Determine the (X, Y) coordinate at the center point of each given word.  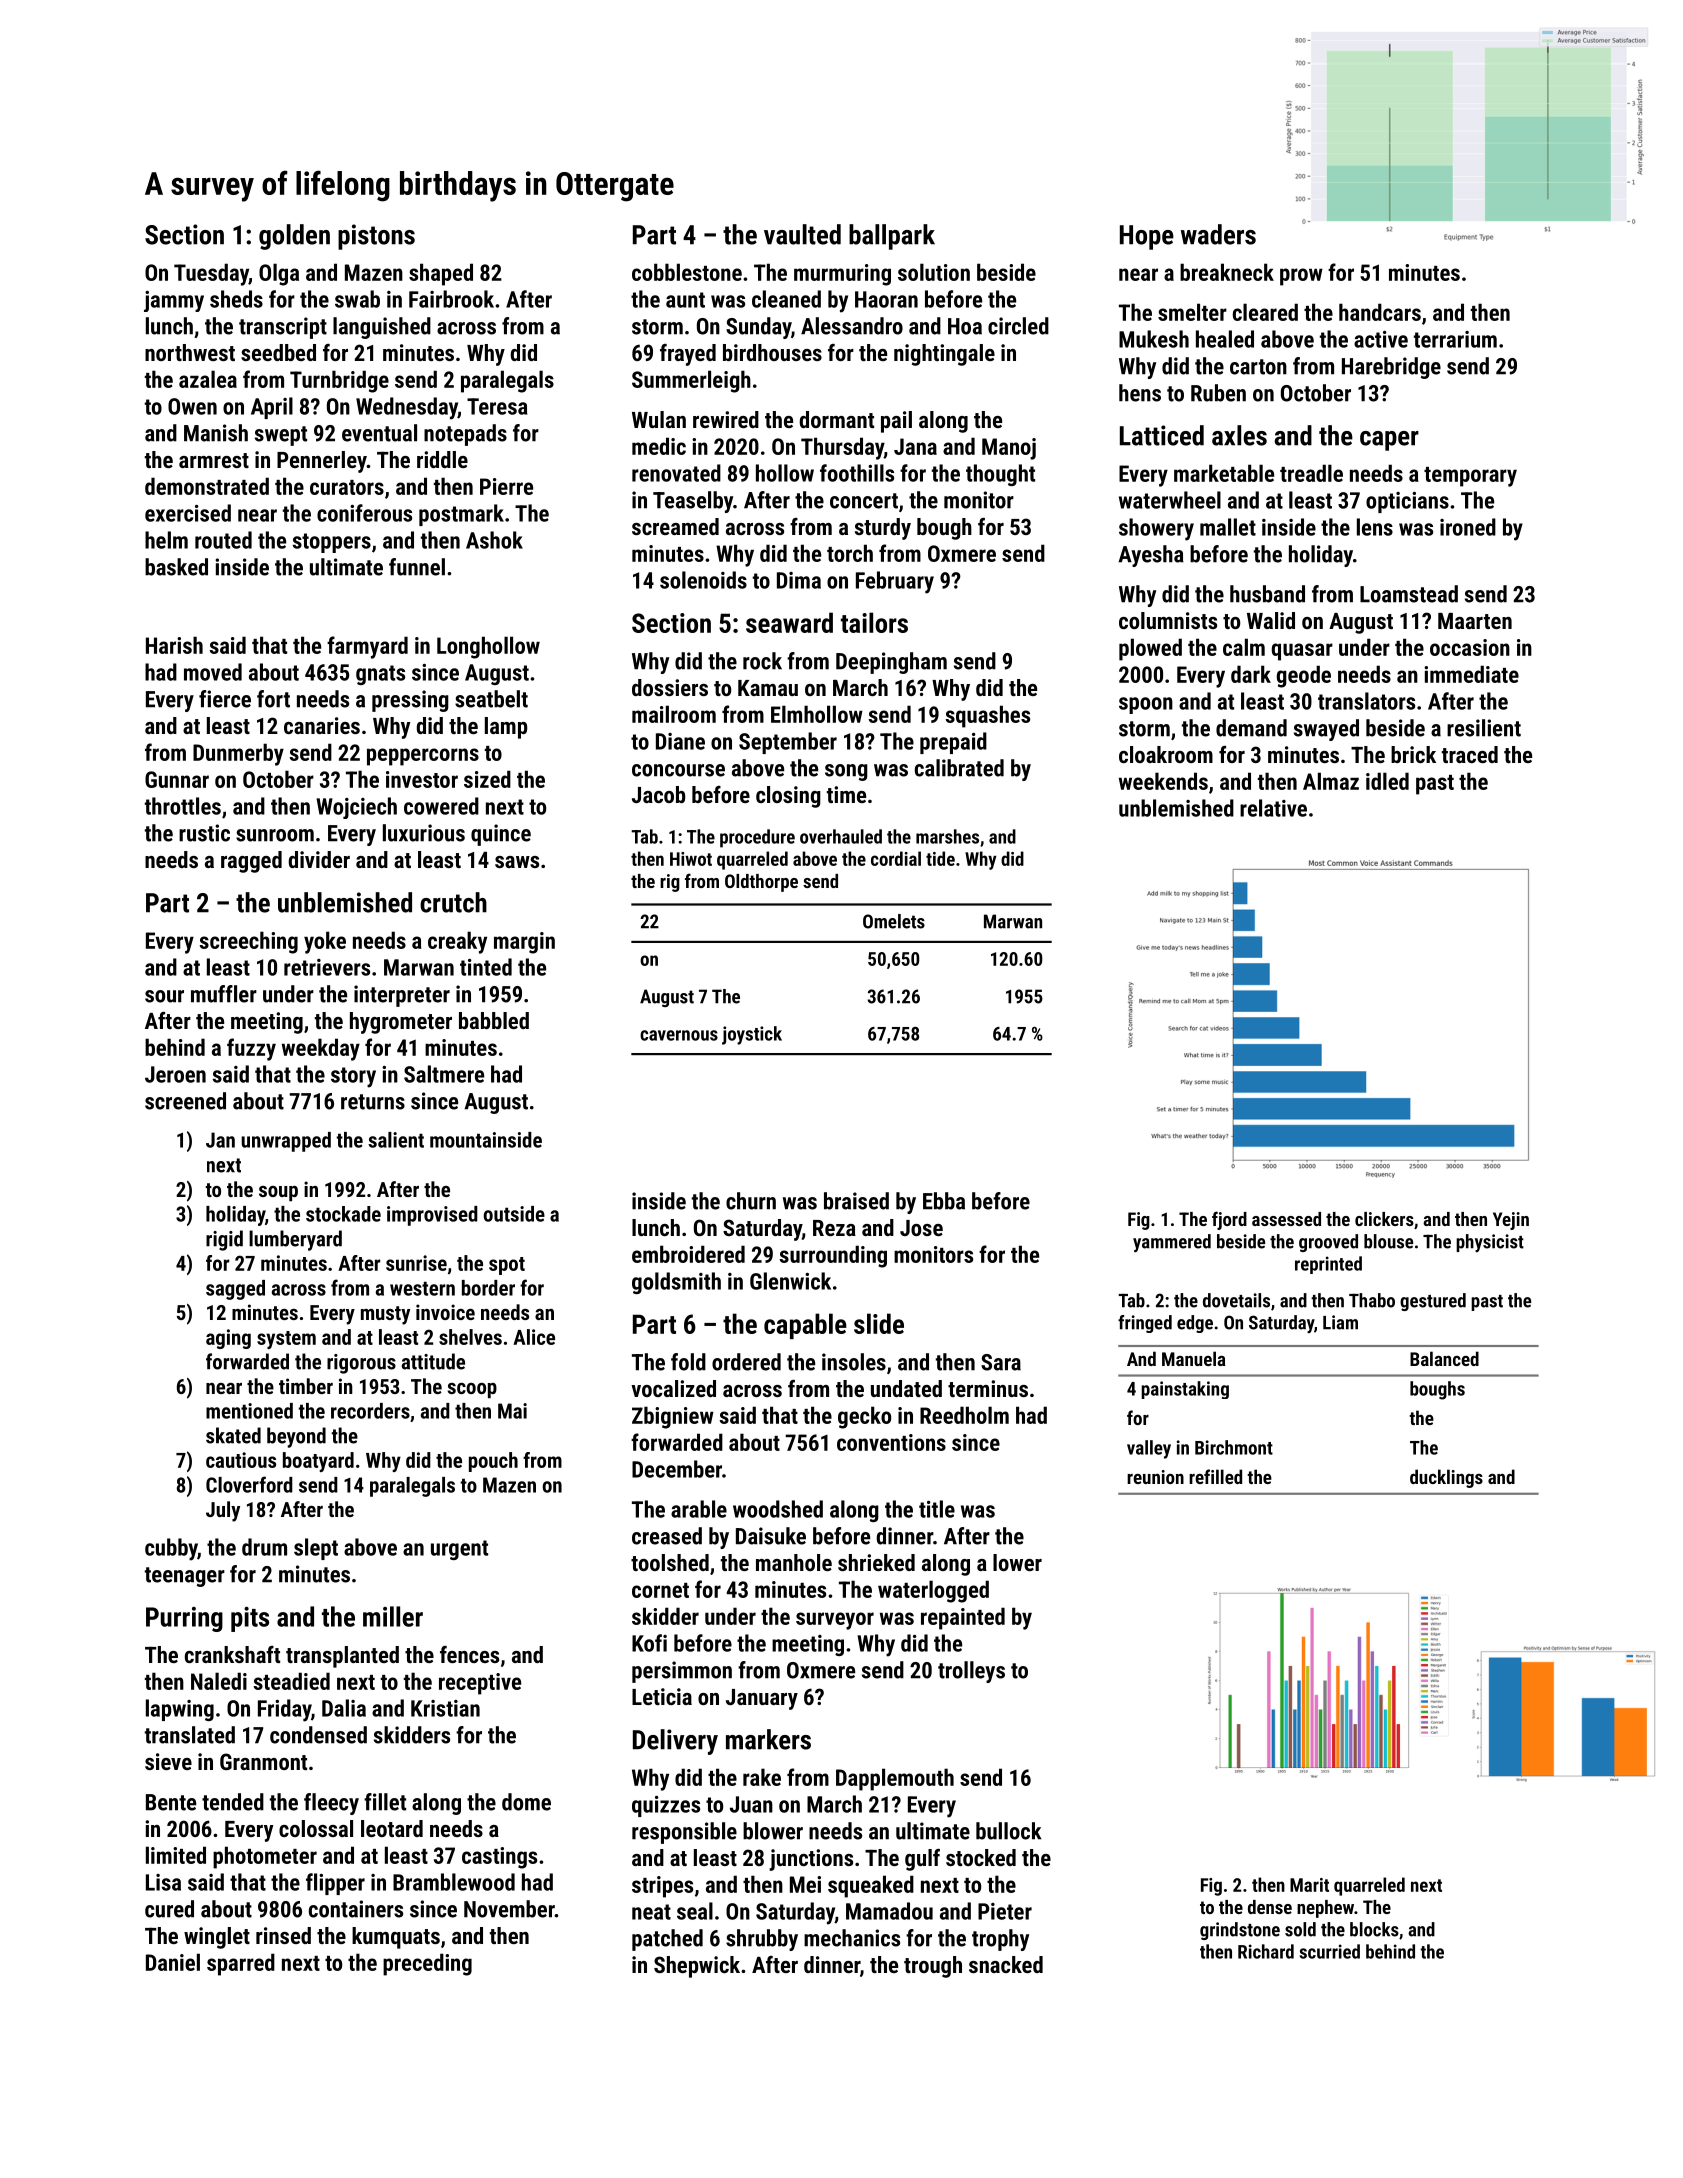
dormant (837, 419)
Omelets (894, 921)
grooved (1328, 1243)
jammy (174, 301)
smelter (1192, 312)
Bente (171, 1802)
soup (278, 1193)
